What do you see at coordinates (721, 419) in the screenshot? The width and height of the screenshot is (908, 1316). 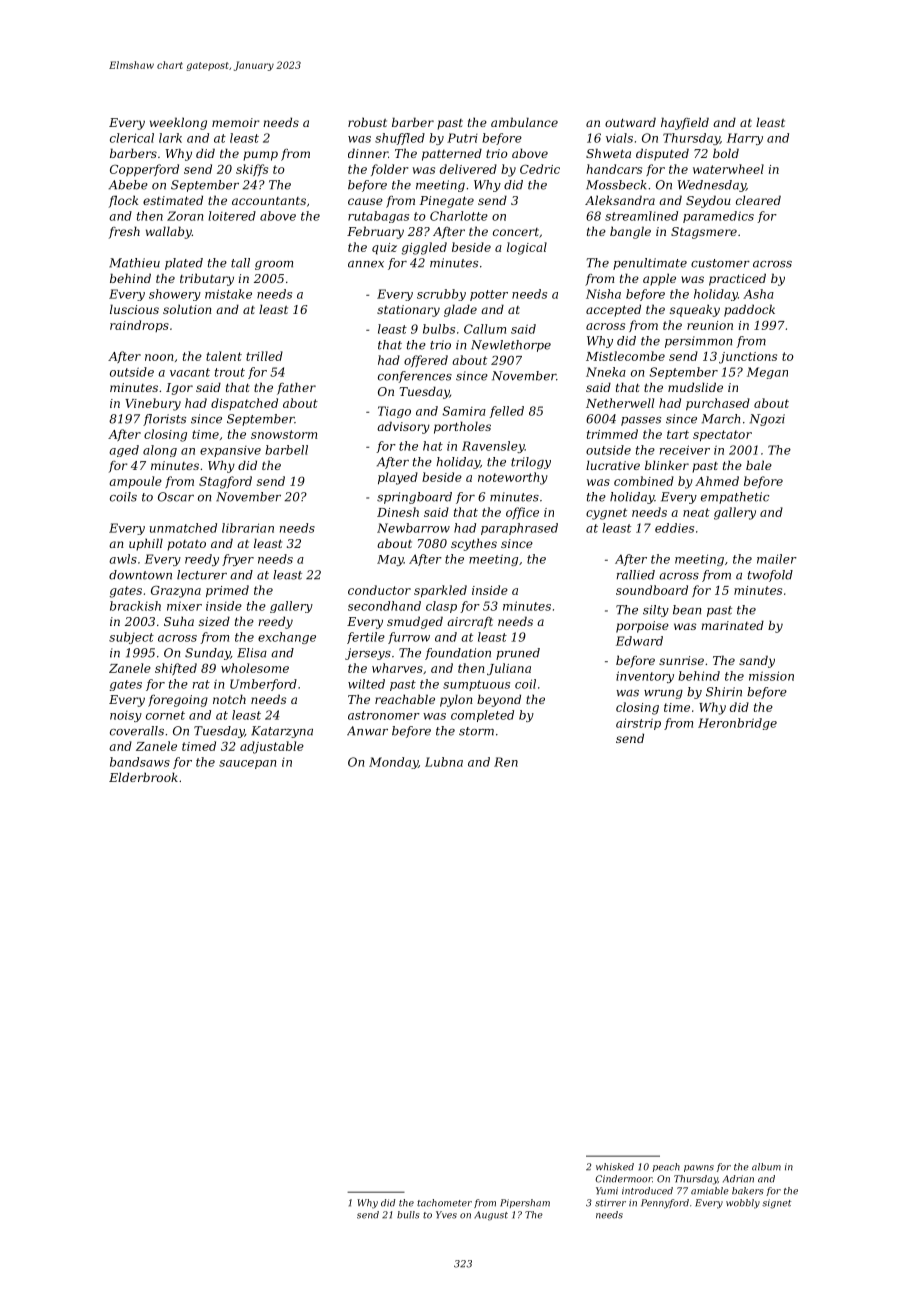 I see `March` at bounding box center [721, 419].
